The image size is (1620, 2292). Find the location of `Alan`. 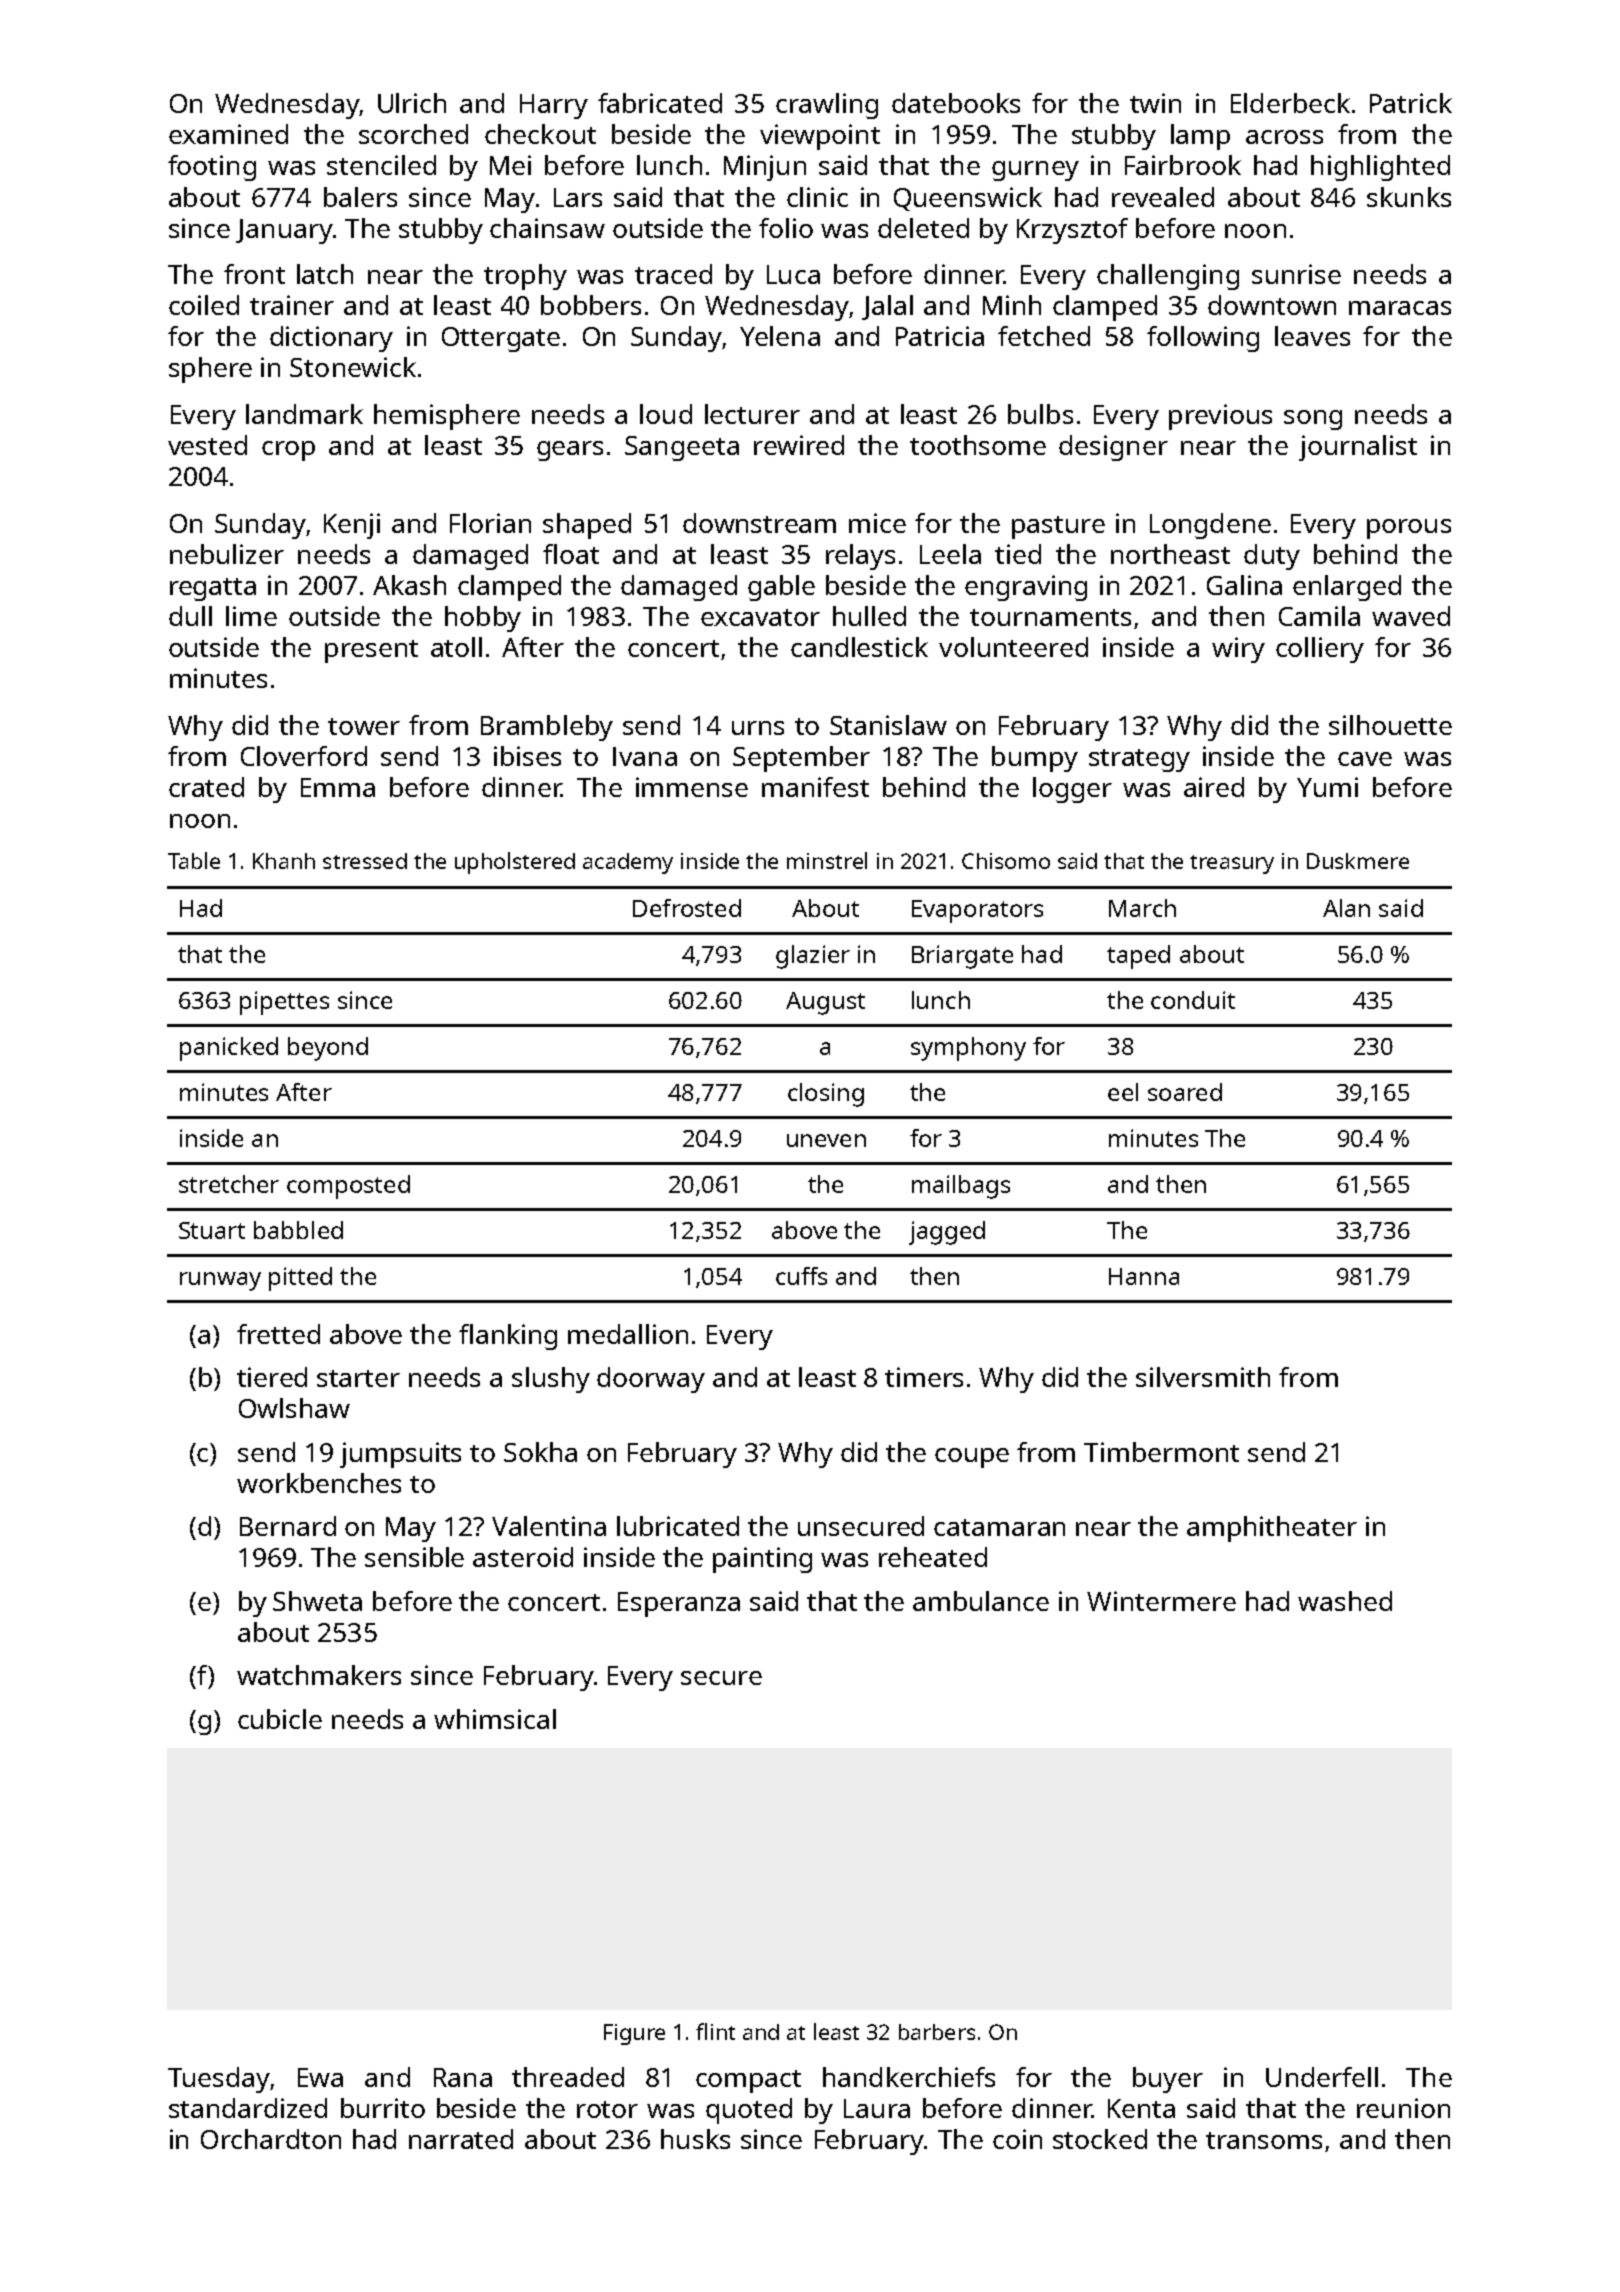

Alan is located at coordinates (1346, 908).
